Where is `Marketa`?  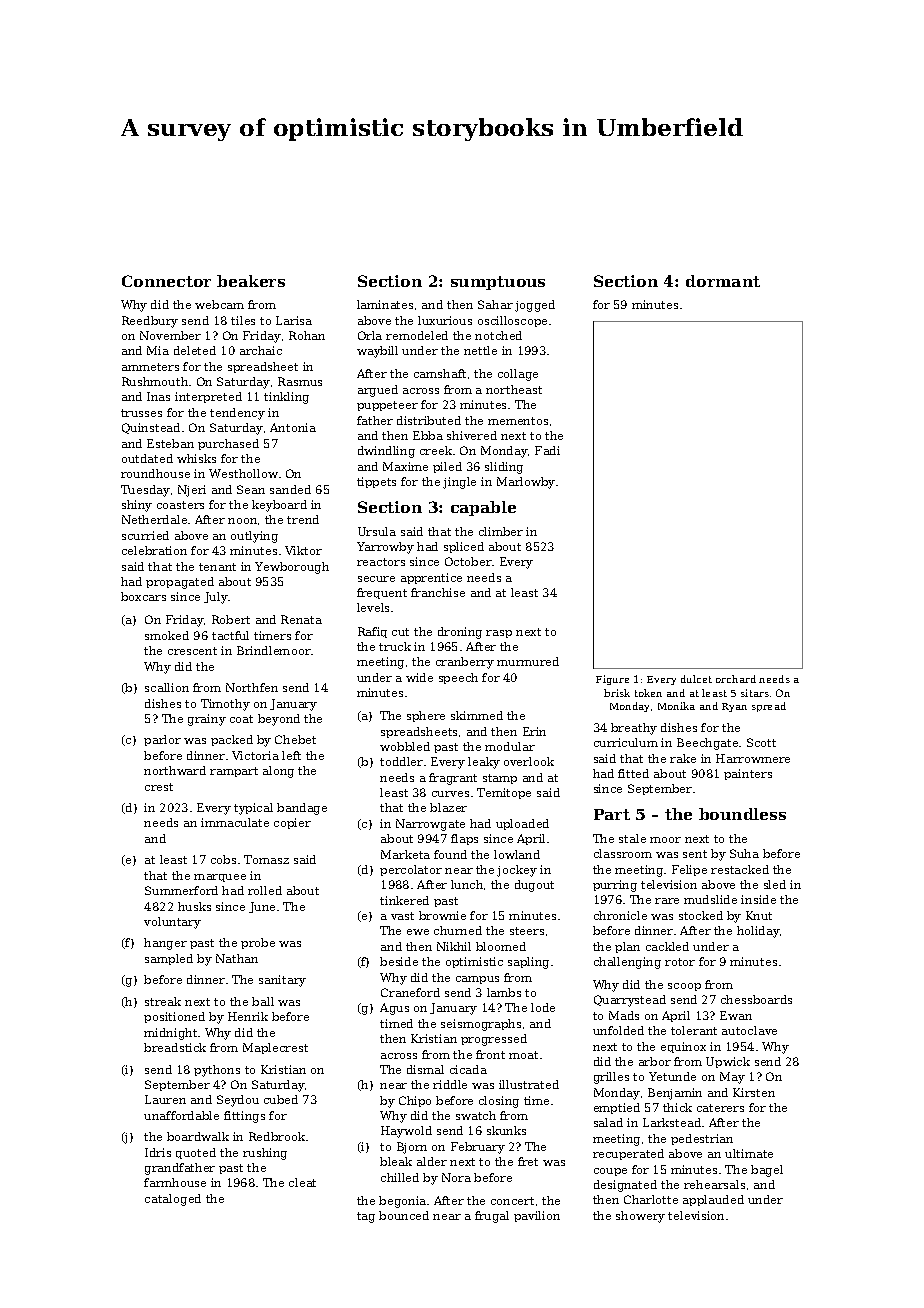
Marketa is located at coordinates (405, 854).
